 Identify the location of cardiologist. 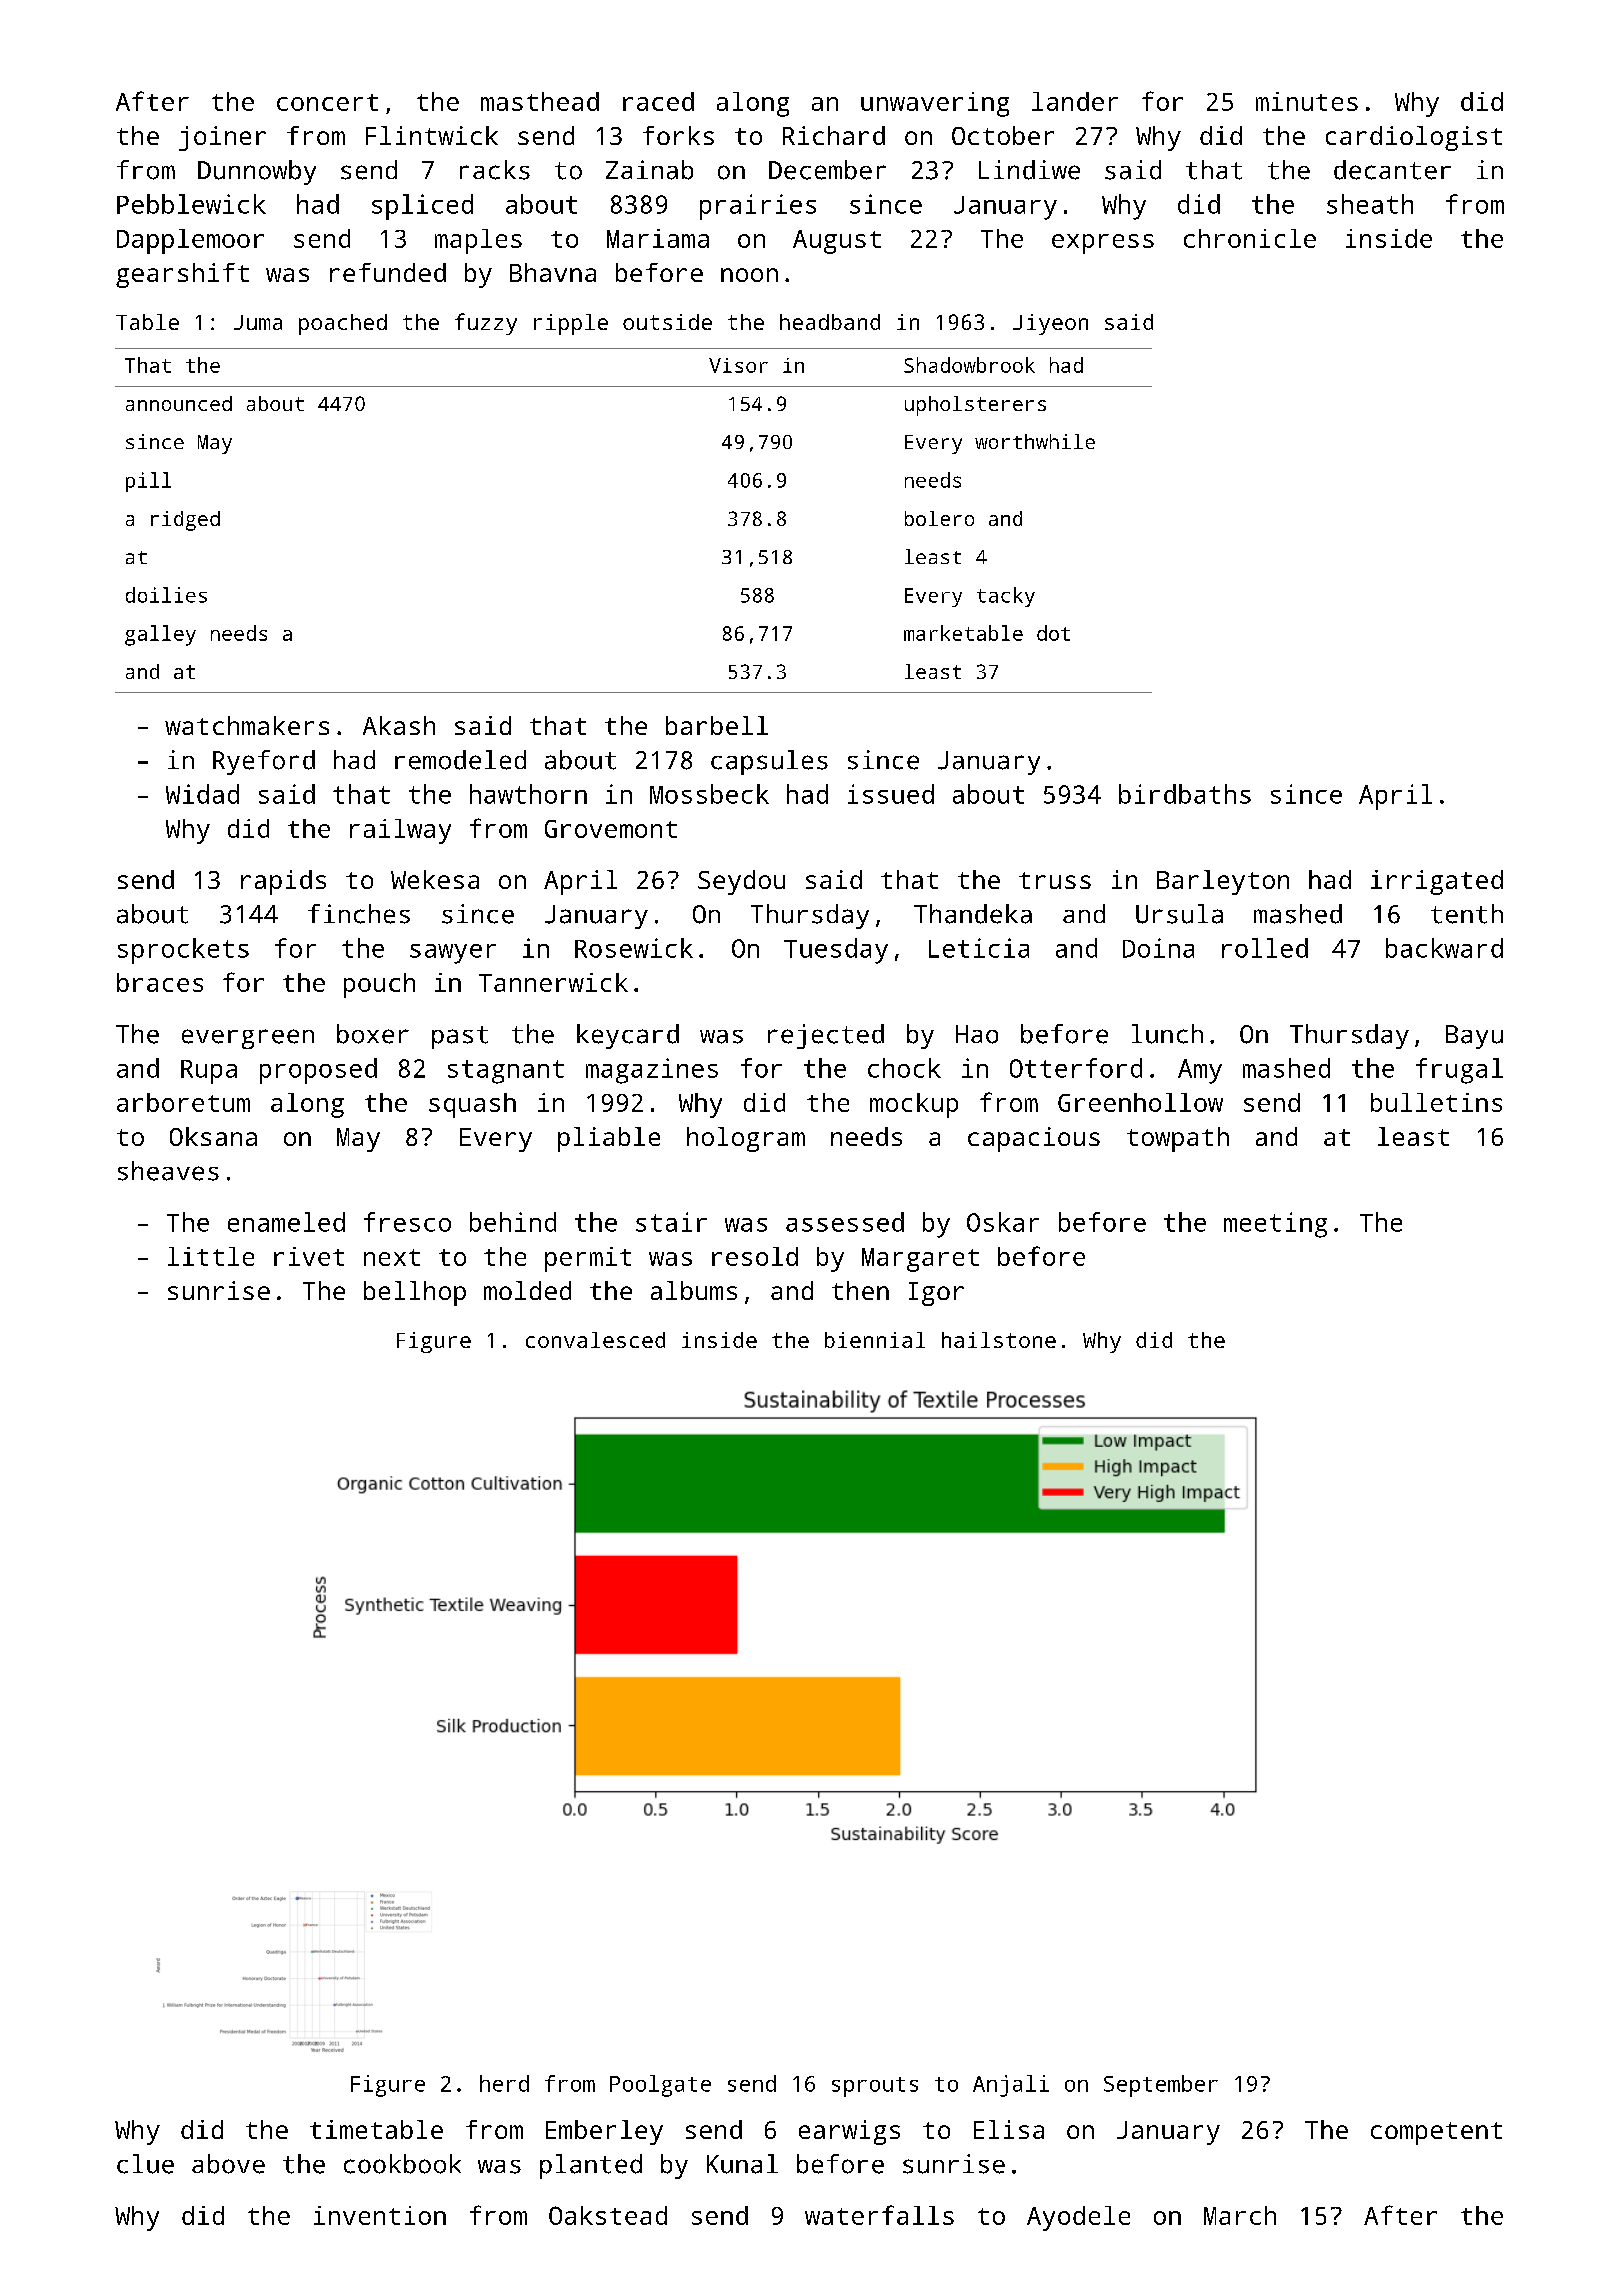
(1414, 138).
